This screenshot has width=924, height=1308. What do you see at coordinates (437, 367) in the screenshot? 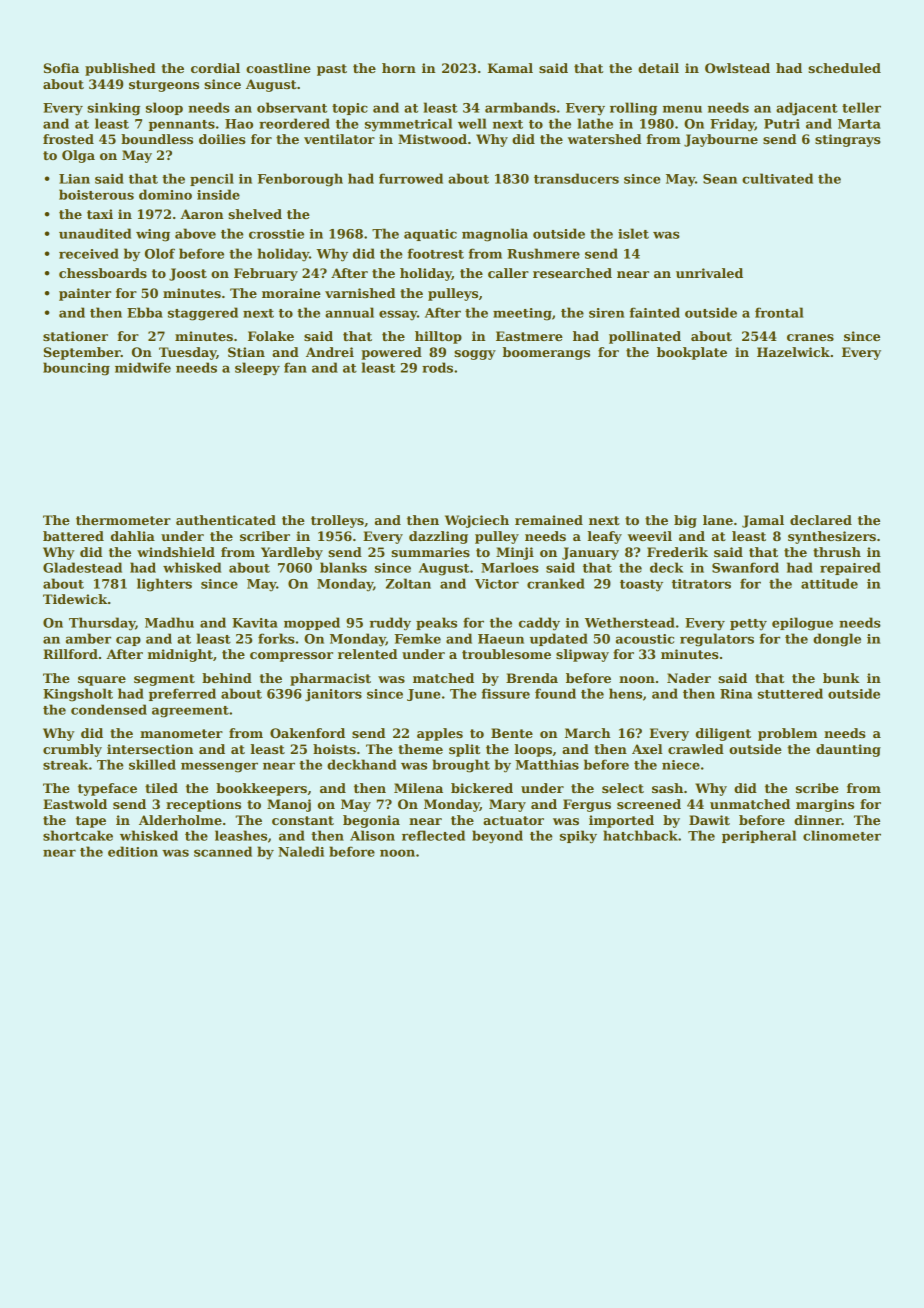
I see `rods` at bounding box center [437, 367].
